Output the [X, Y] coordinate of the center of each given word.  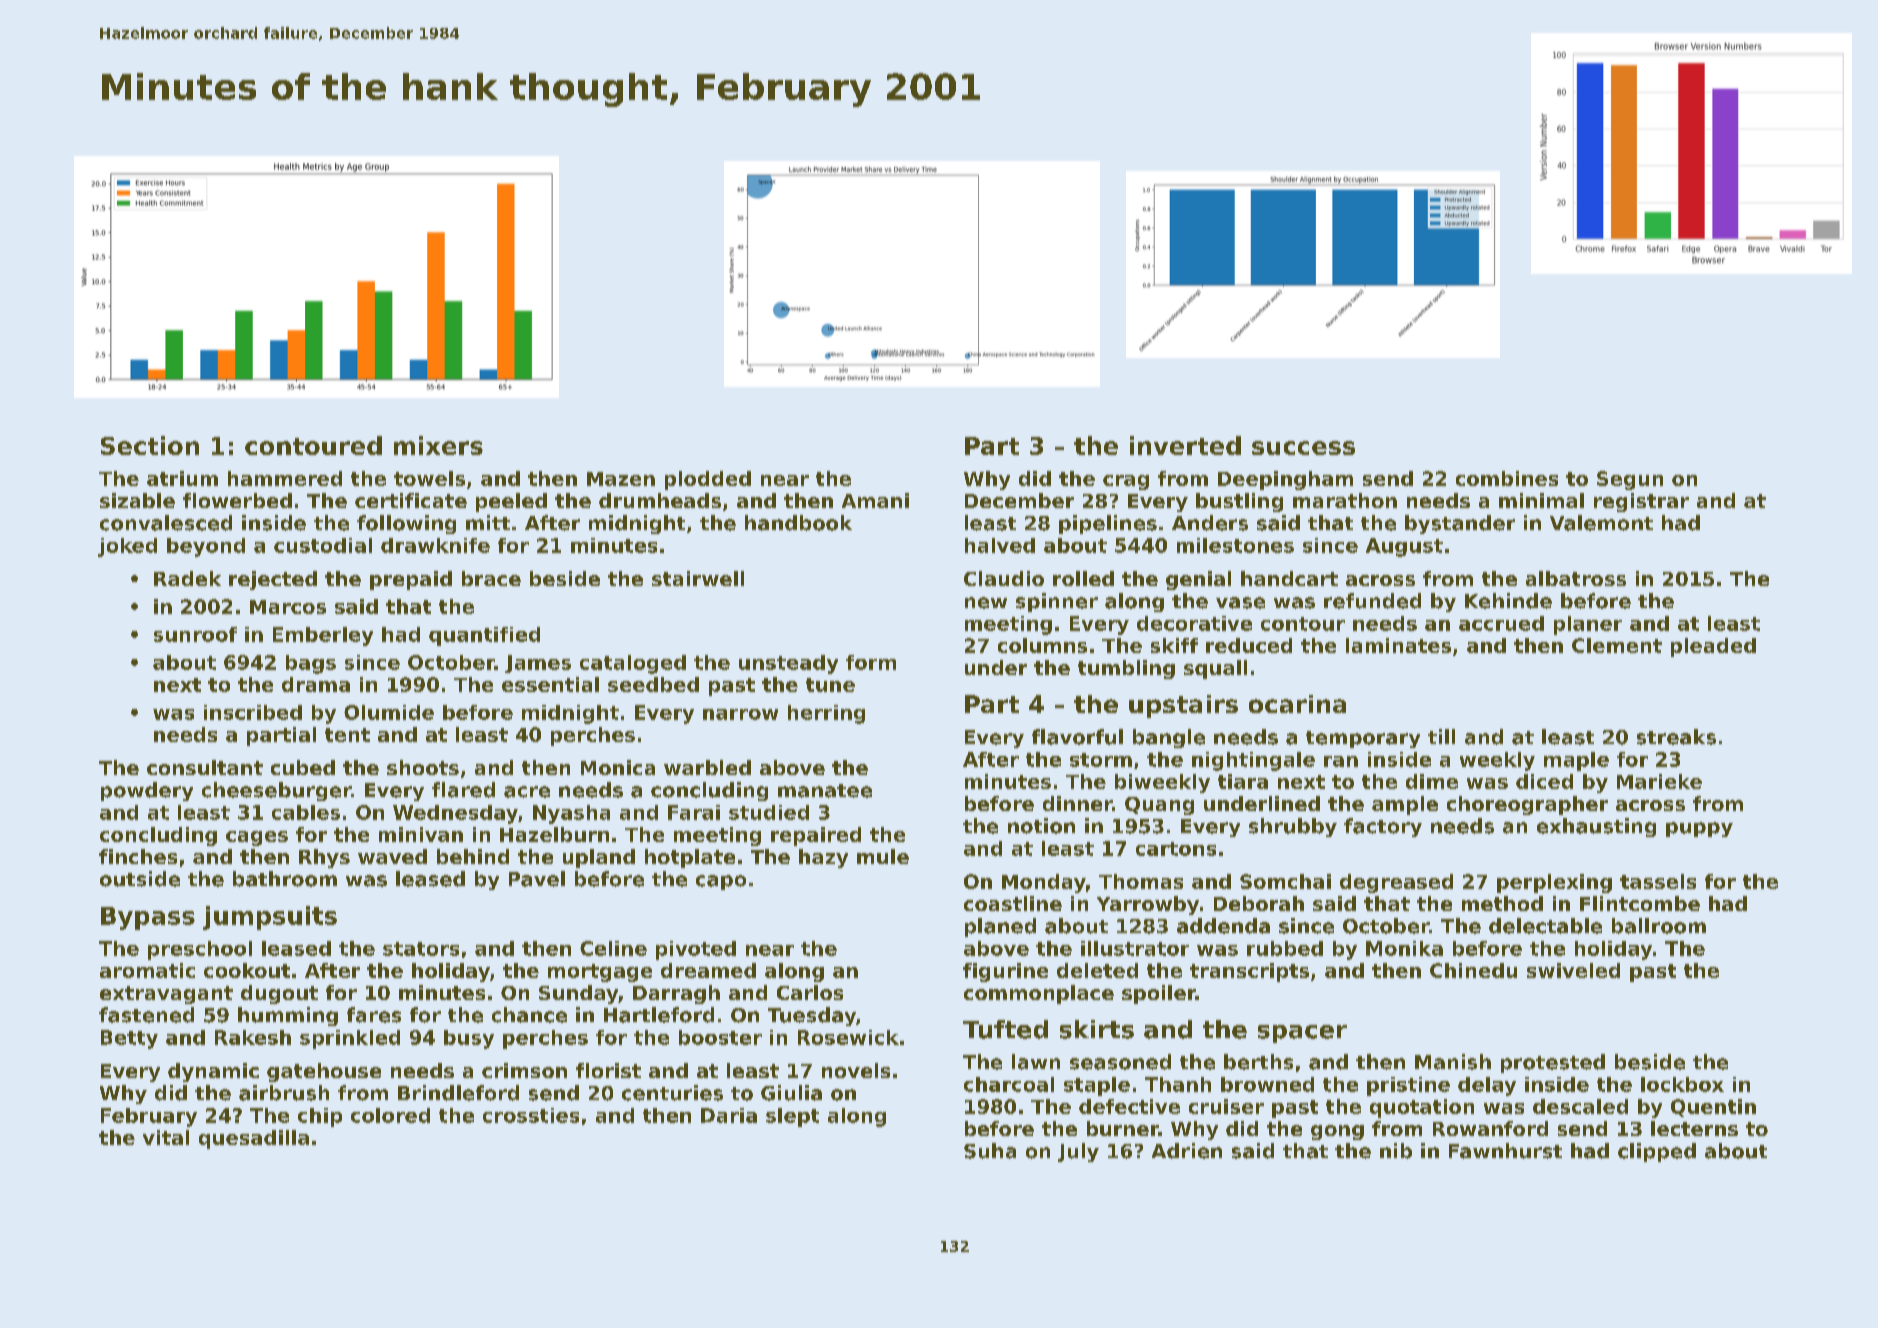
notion [1041, 826]
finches [138, 856]
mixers [438, 445]
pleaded [1713, 647]
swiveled [1573, 970]
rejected [273, 580]
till [1441, 736]
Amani [875, 500]
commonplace [1039, 994]
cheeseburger [276, 791]
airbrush [284, 1093]
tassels [1658, 881]
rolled [1083, 578]
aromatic [147, 970]
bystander [1460, 524]
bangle [1169, 738]
